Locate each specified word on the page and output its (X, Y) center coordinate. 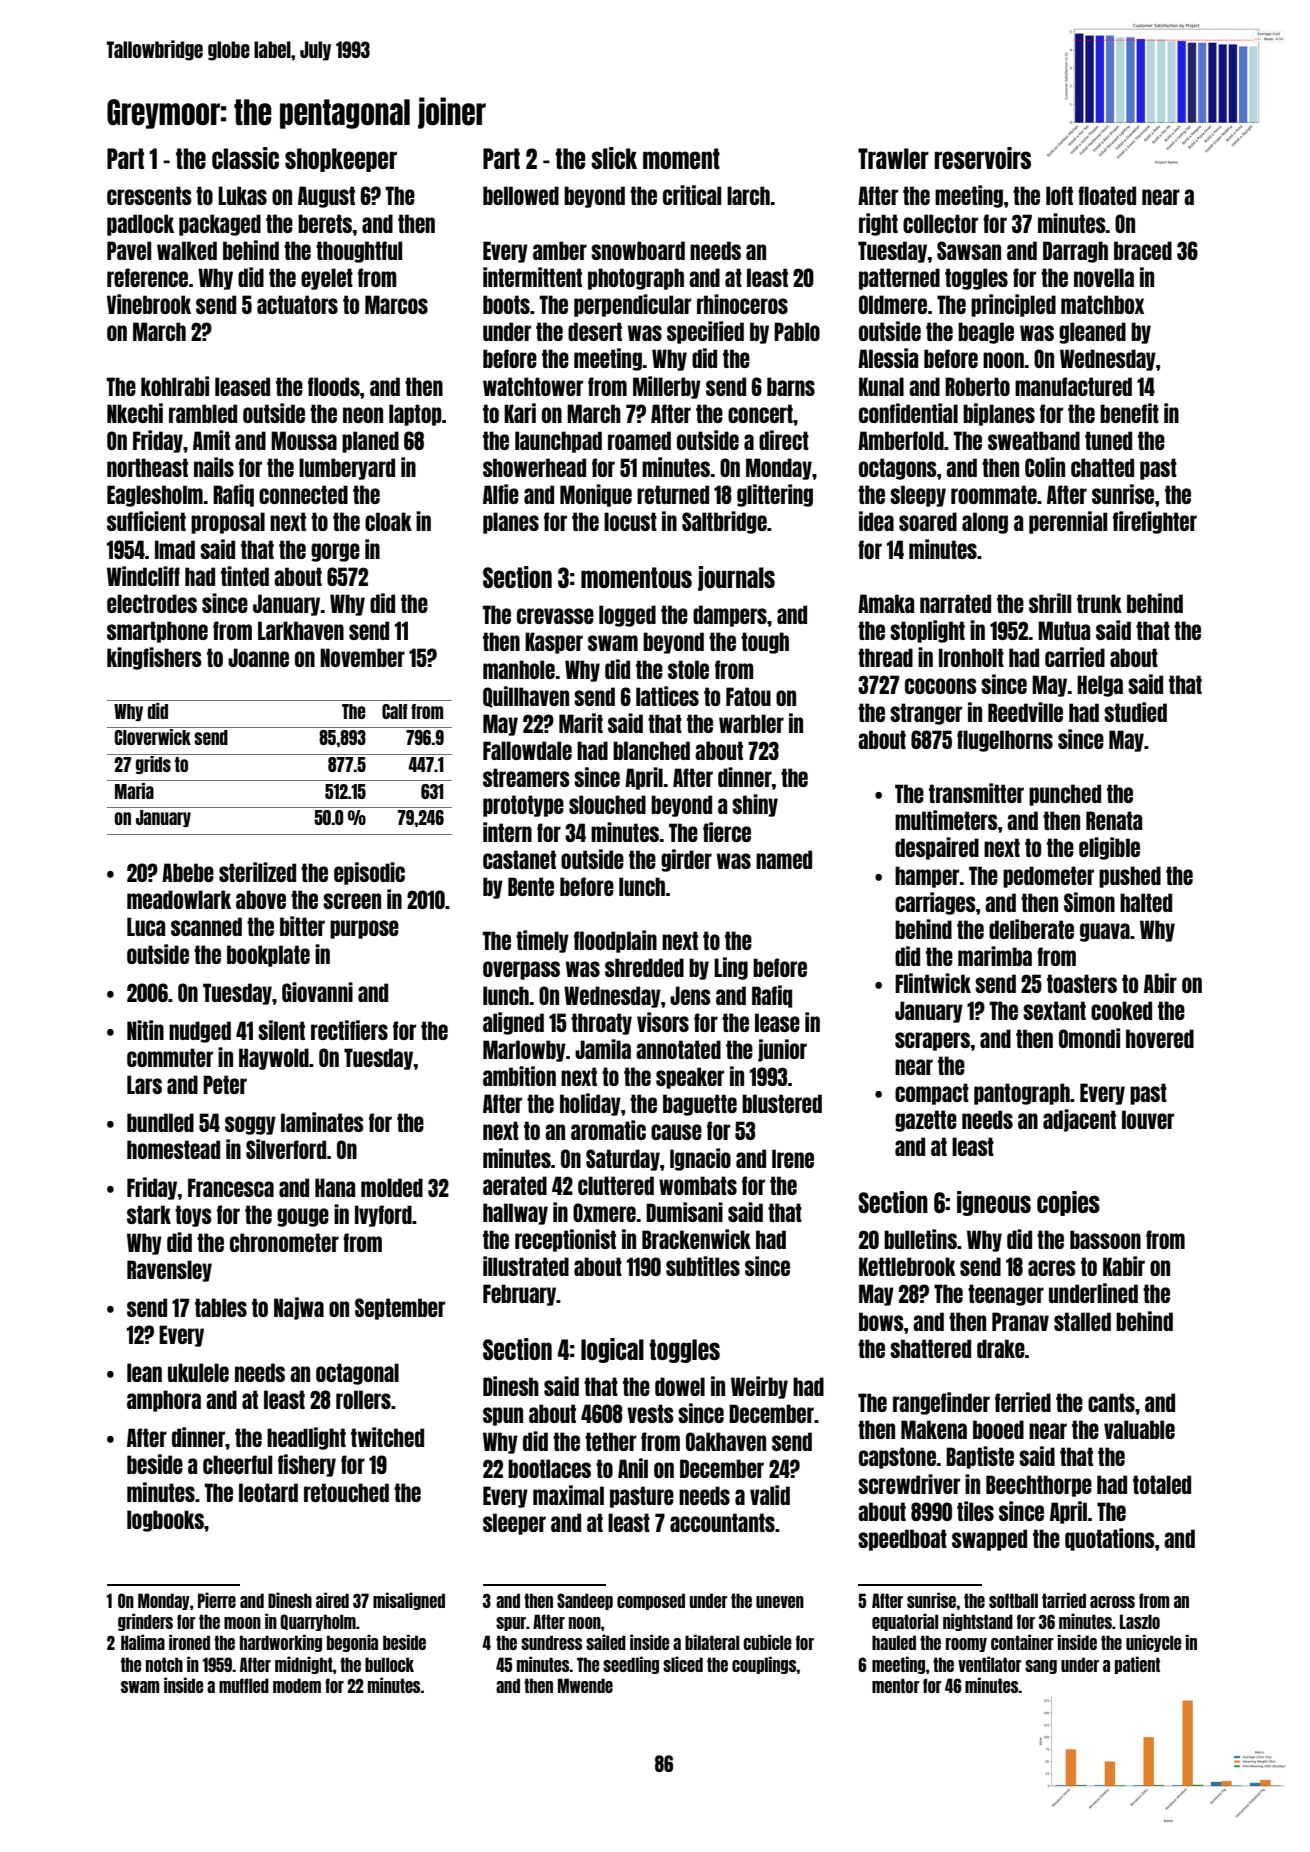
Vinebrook (149, 304)
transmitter (976, 793)
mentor (896, 1685)
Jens (690, 995)
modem (297, 1685)
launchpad (558, 442)
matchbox (1102, 304)
